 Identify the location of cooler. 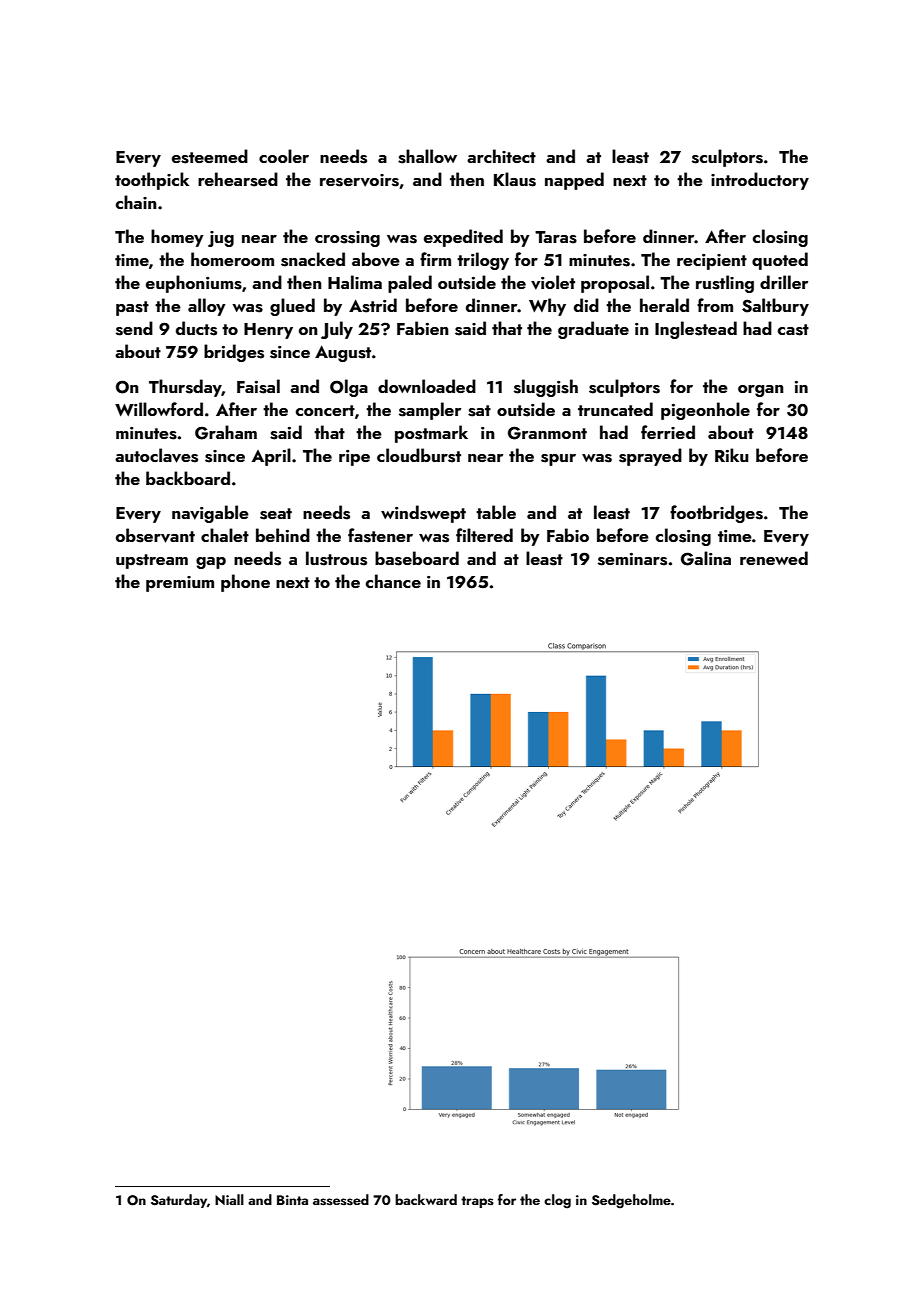
(284, 156).
